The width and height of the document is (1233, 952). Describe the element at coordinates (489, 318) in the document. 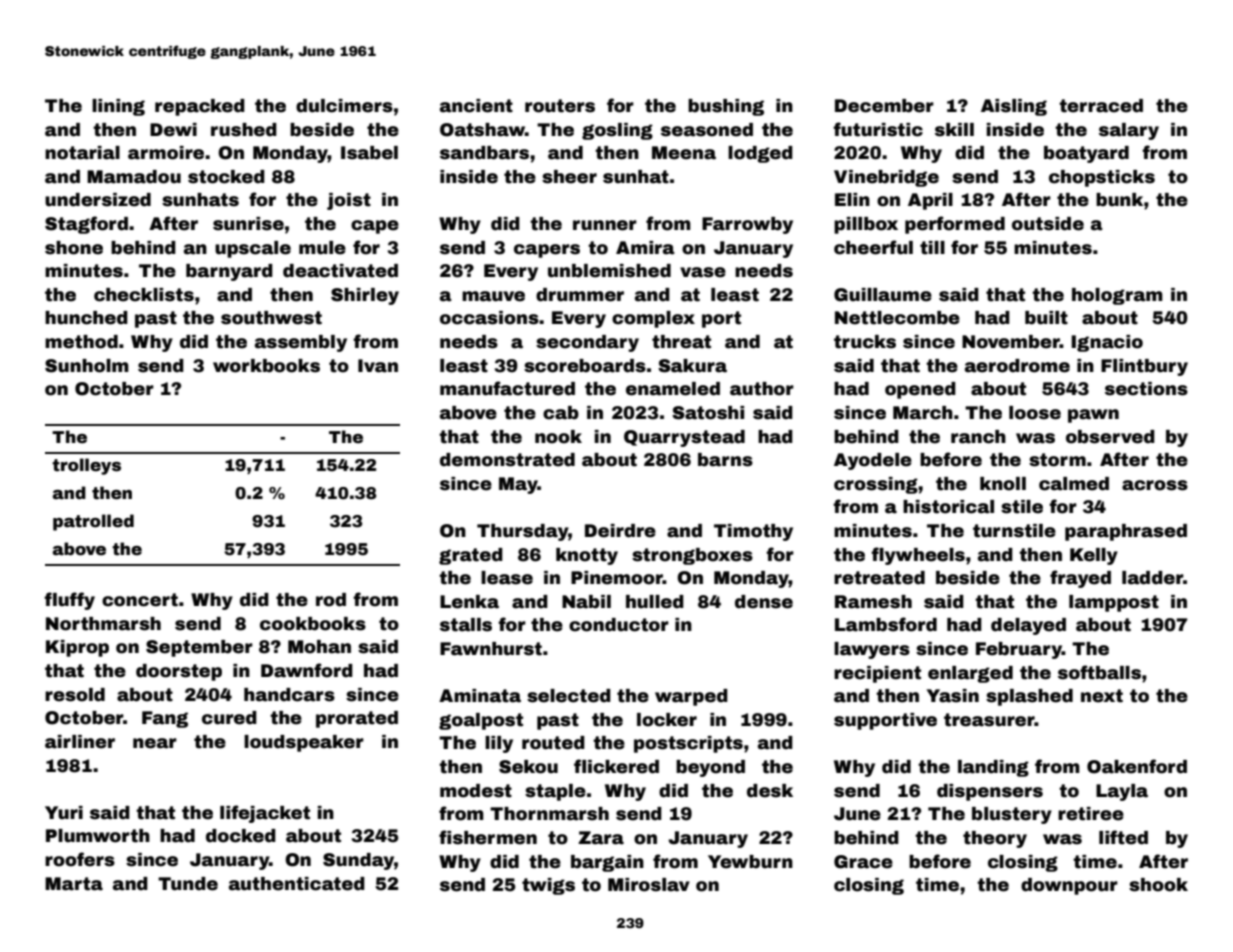

I see `occasions` at that location.
